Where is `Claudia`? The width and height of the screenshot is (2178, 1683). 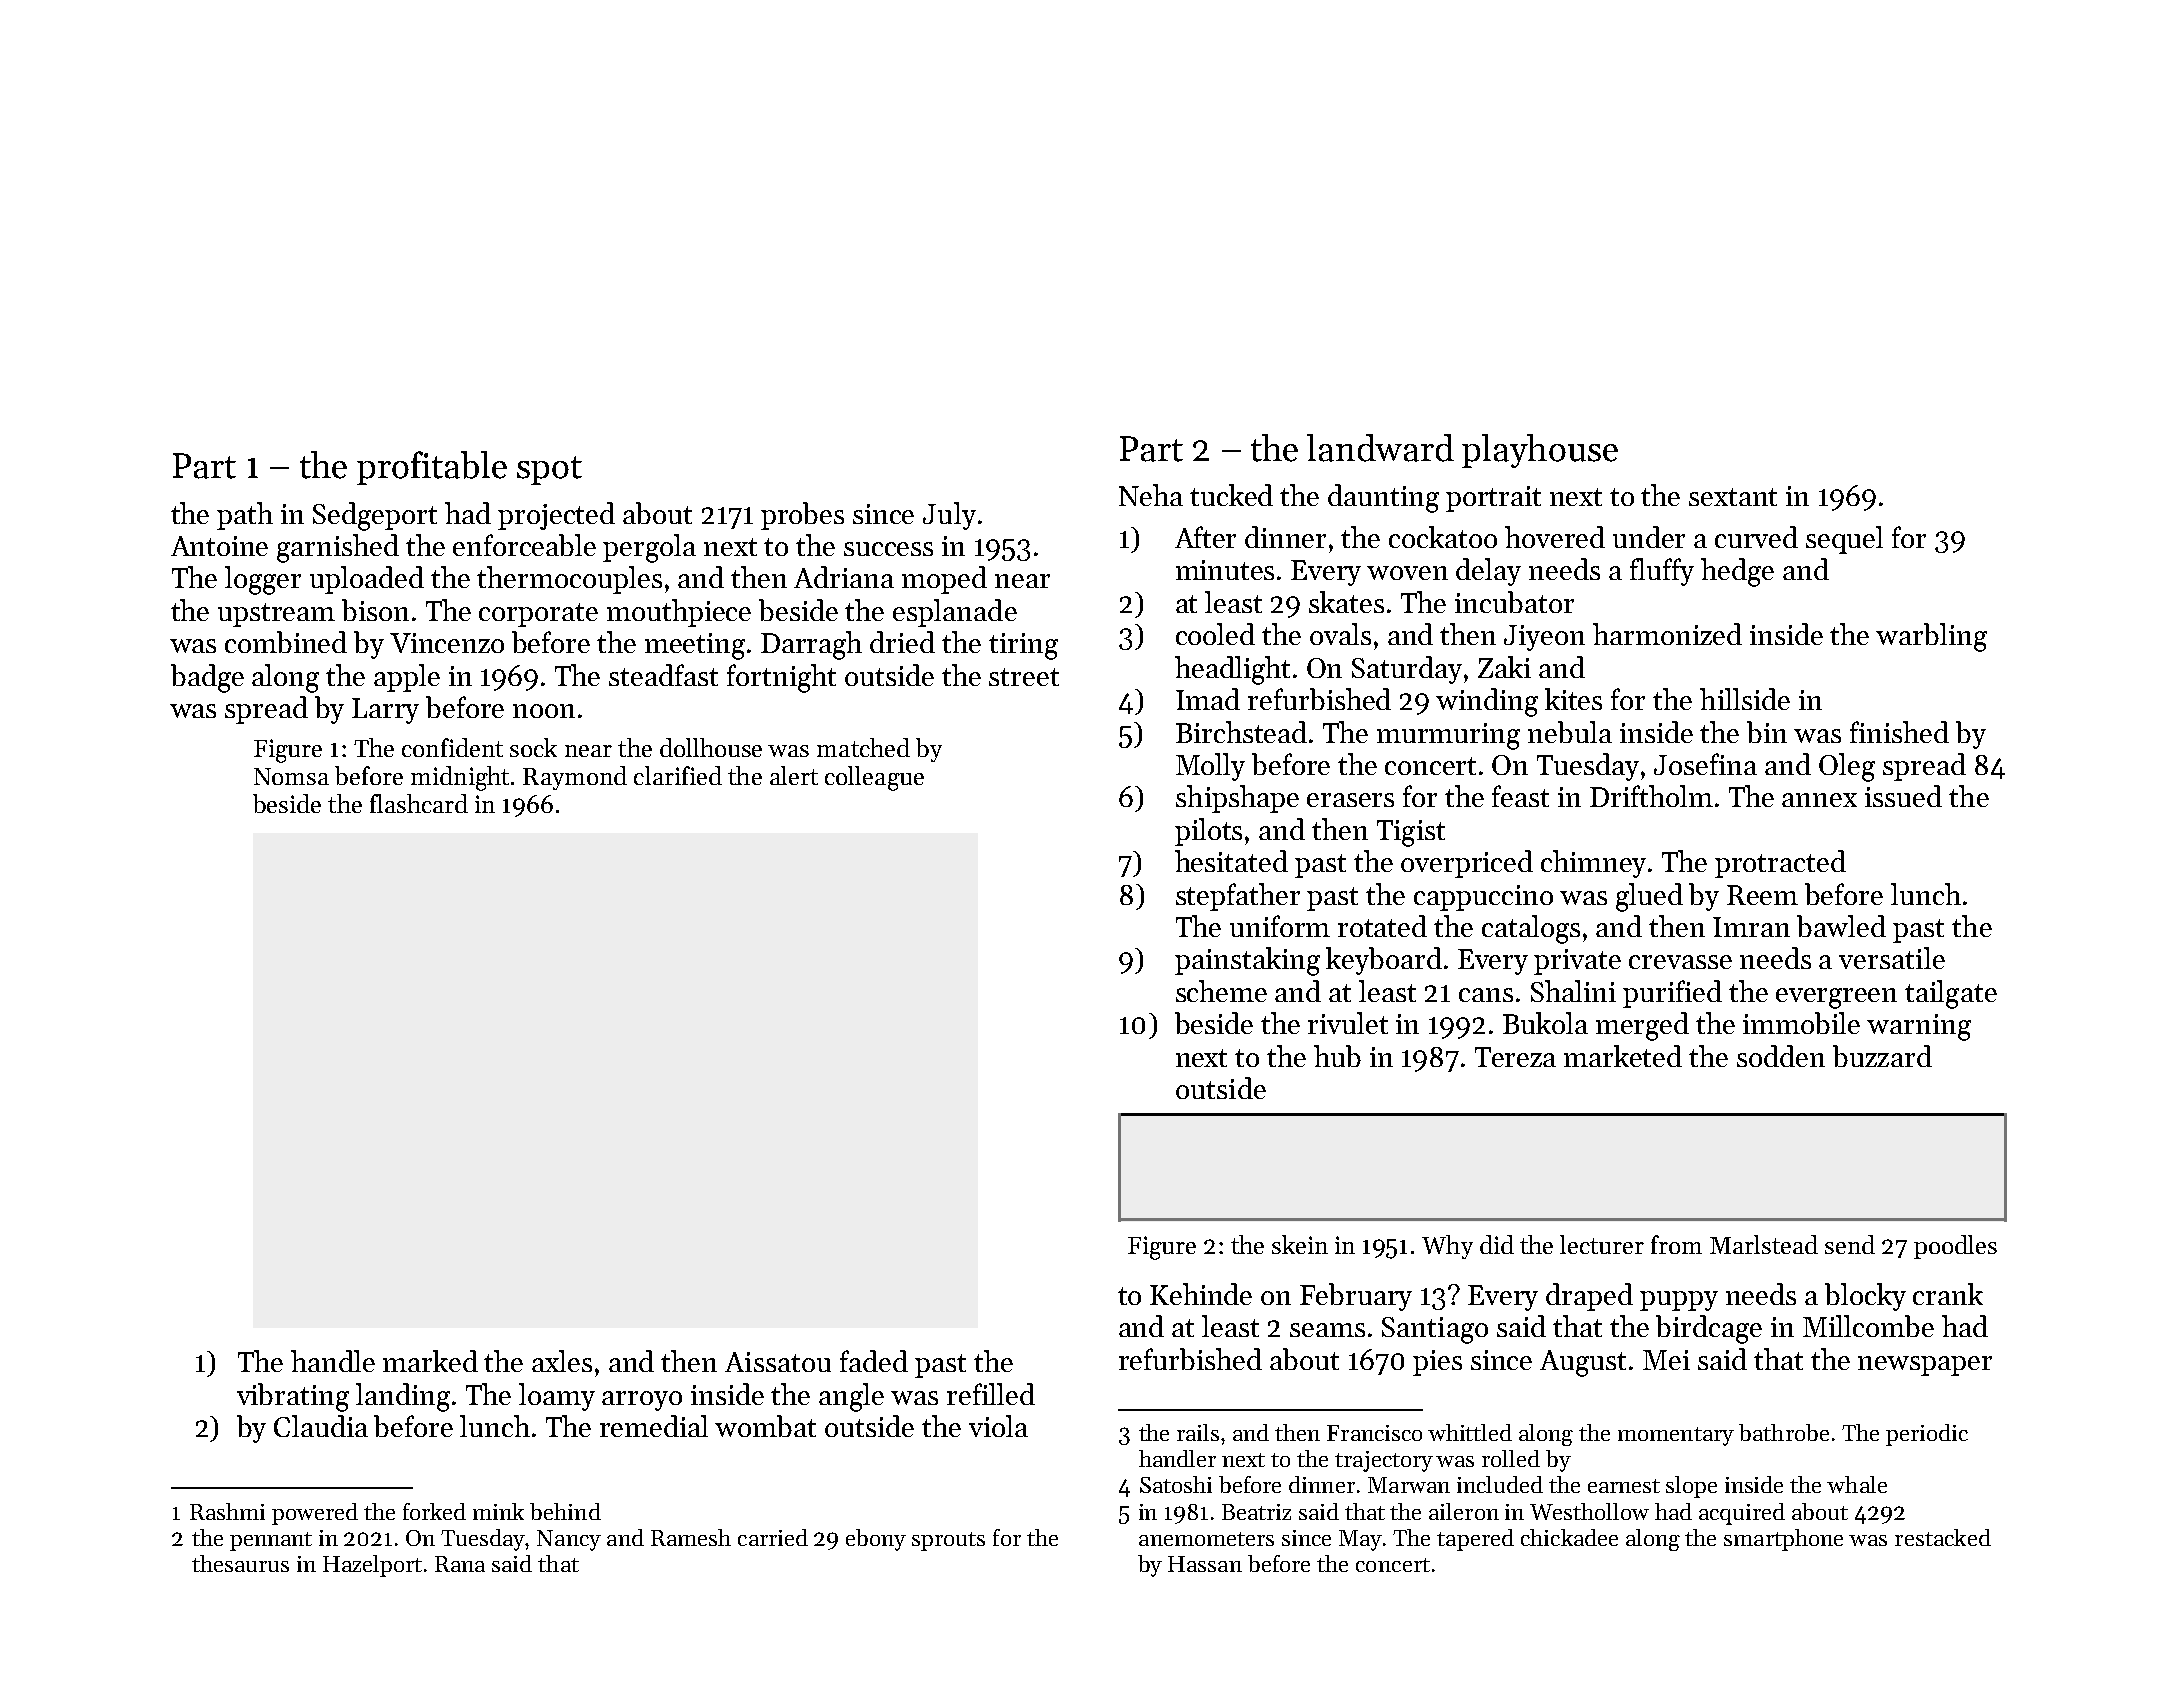 Claudia is located at coordinates (321, 1426).
